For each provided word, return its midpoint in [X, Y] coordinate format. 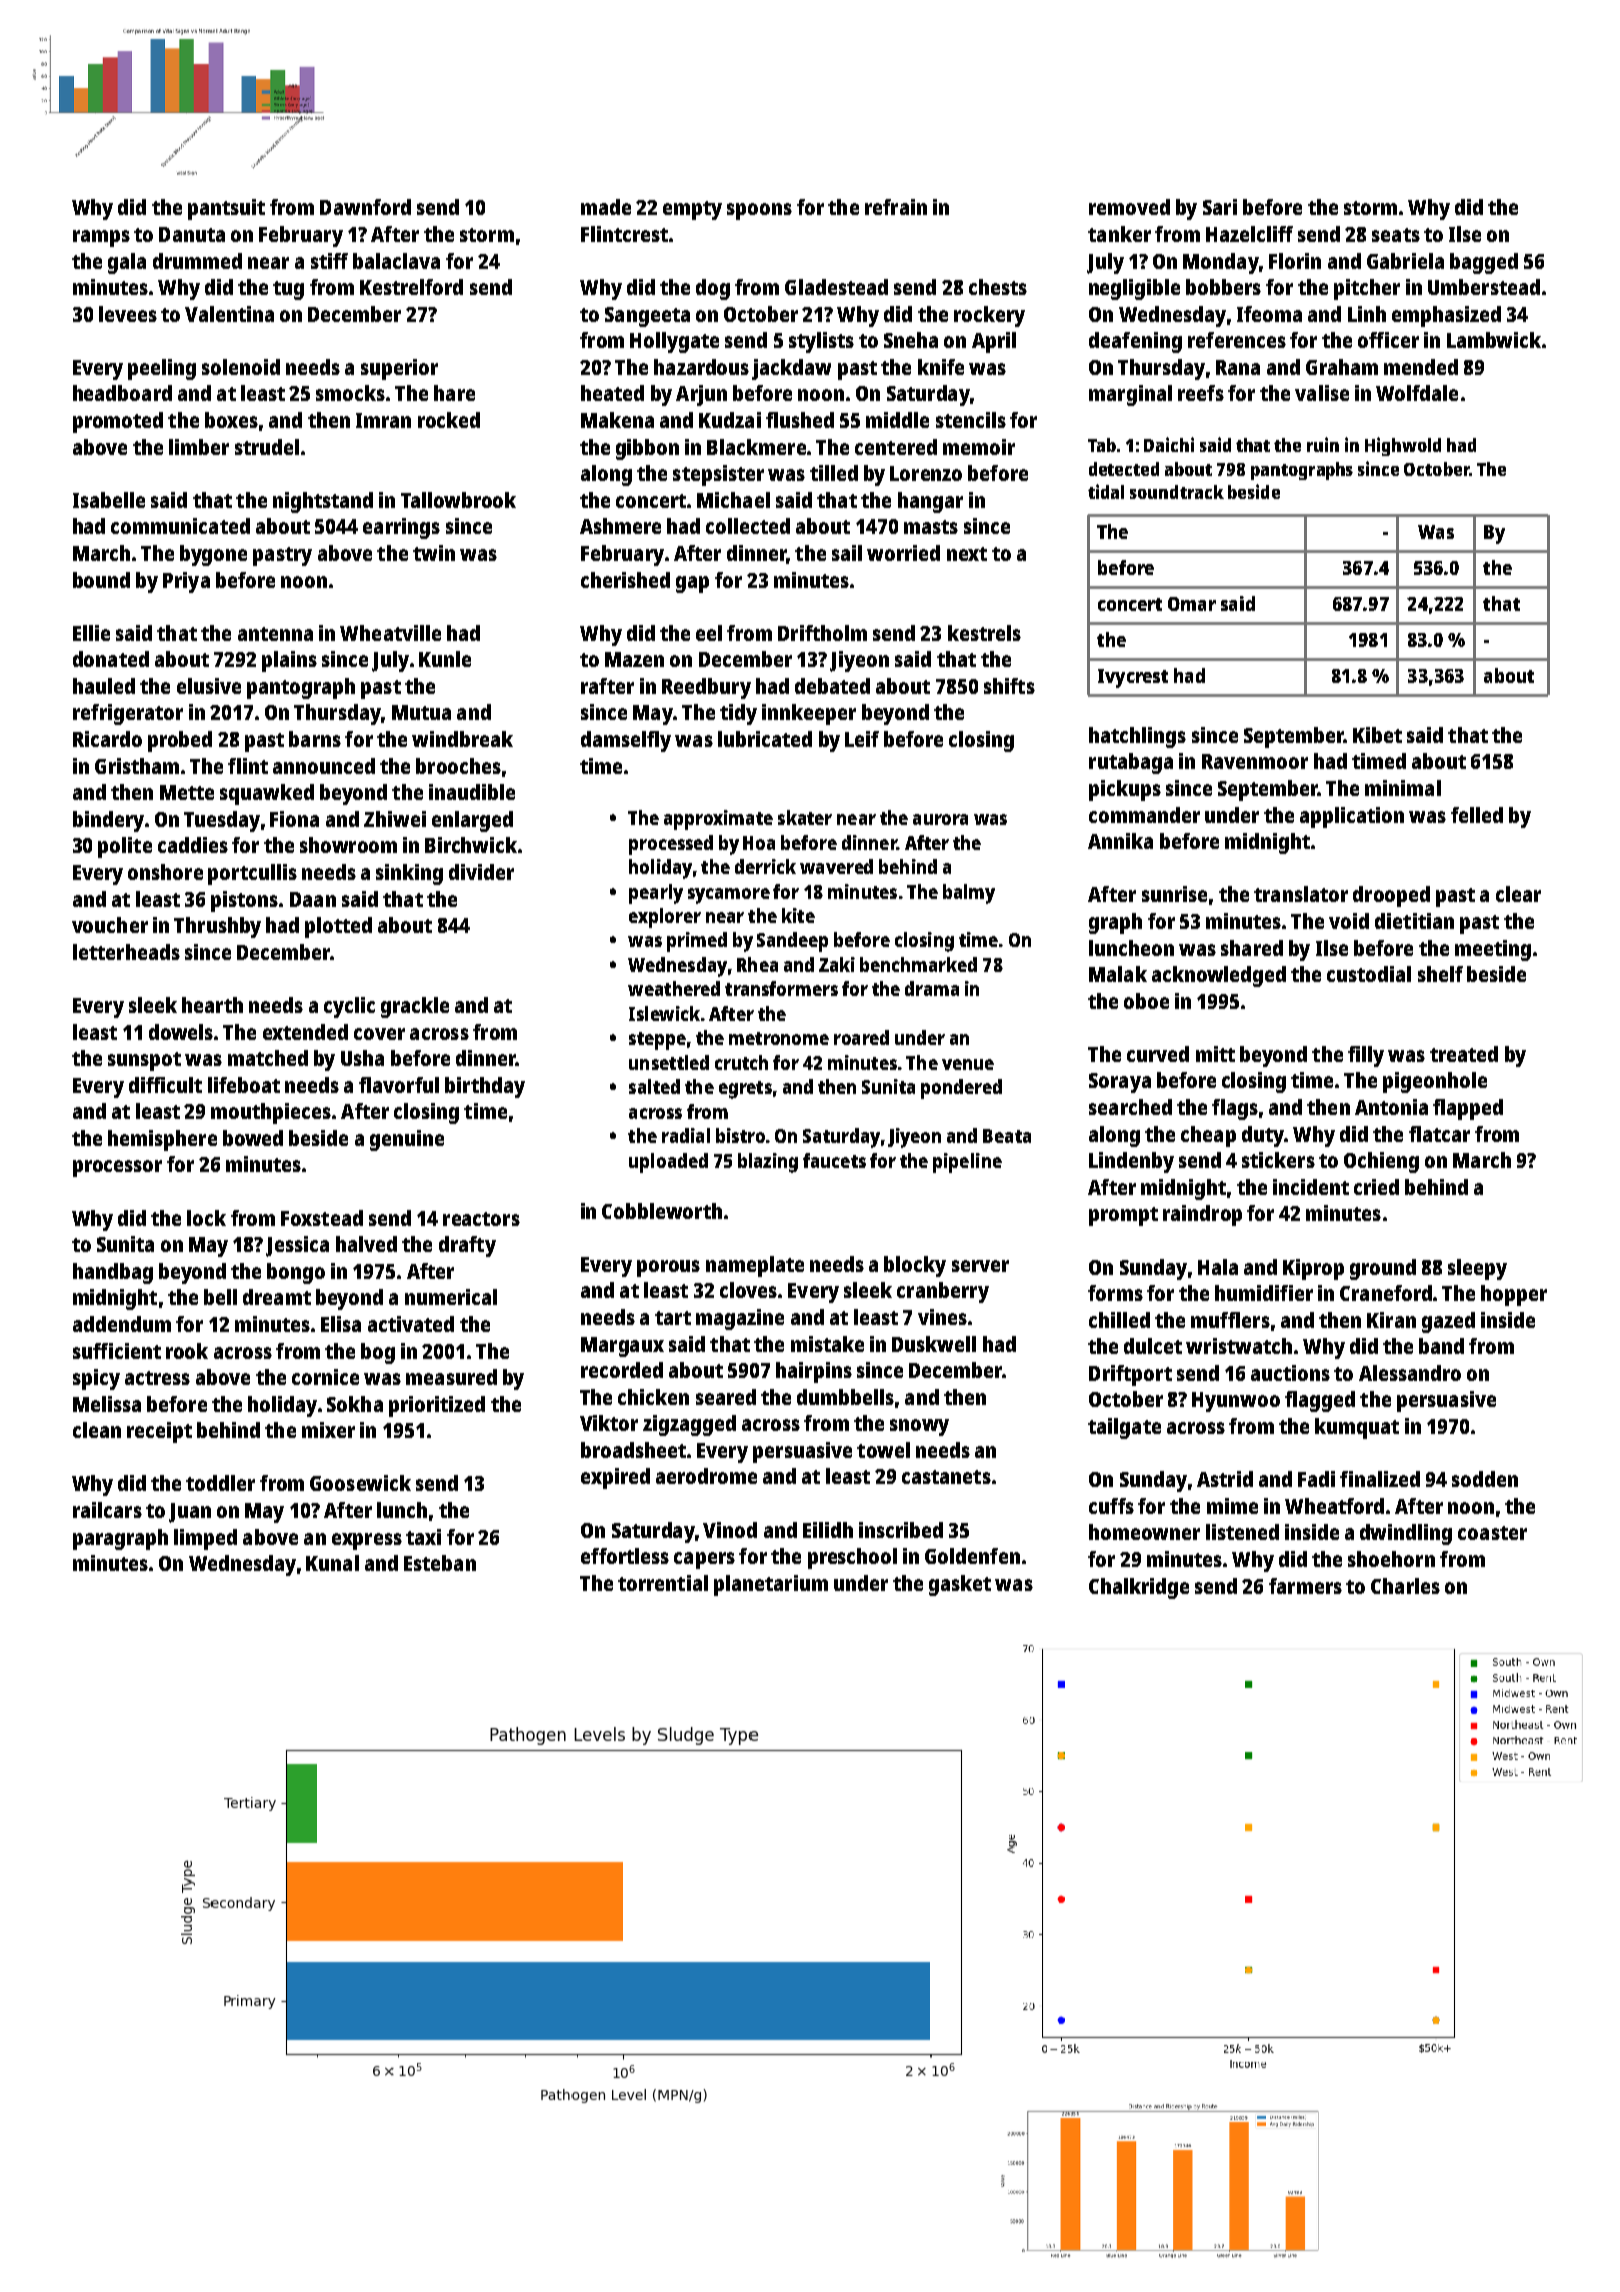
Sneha [911, 340]
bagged [1484, 263]
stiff [329, 261]
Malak [1118, 974]
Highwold [1403, 446]
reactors [481, 1219]
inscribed [901, 1530]
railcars [107, 1510]
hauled [104, 686]
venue [968, 1064]
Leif [862, 739]
